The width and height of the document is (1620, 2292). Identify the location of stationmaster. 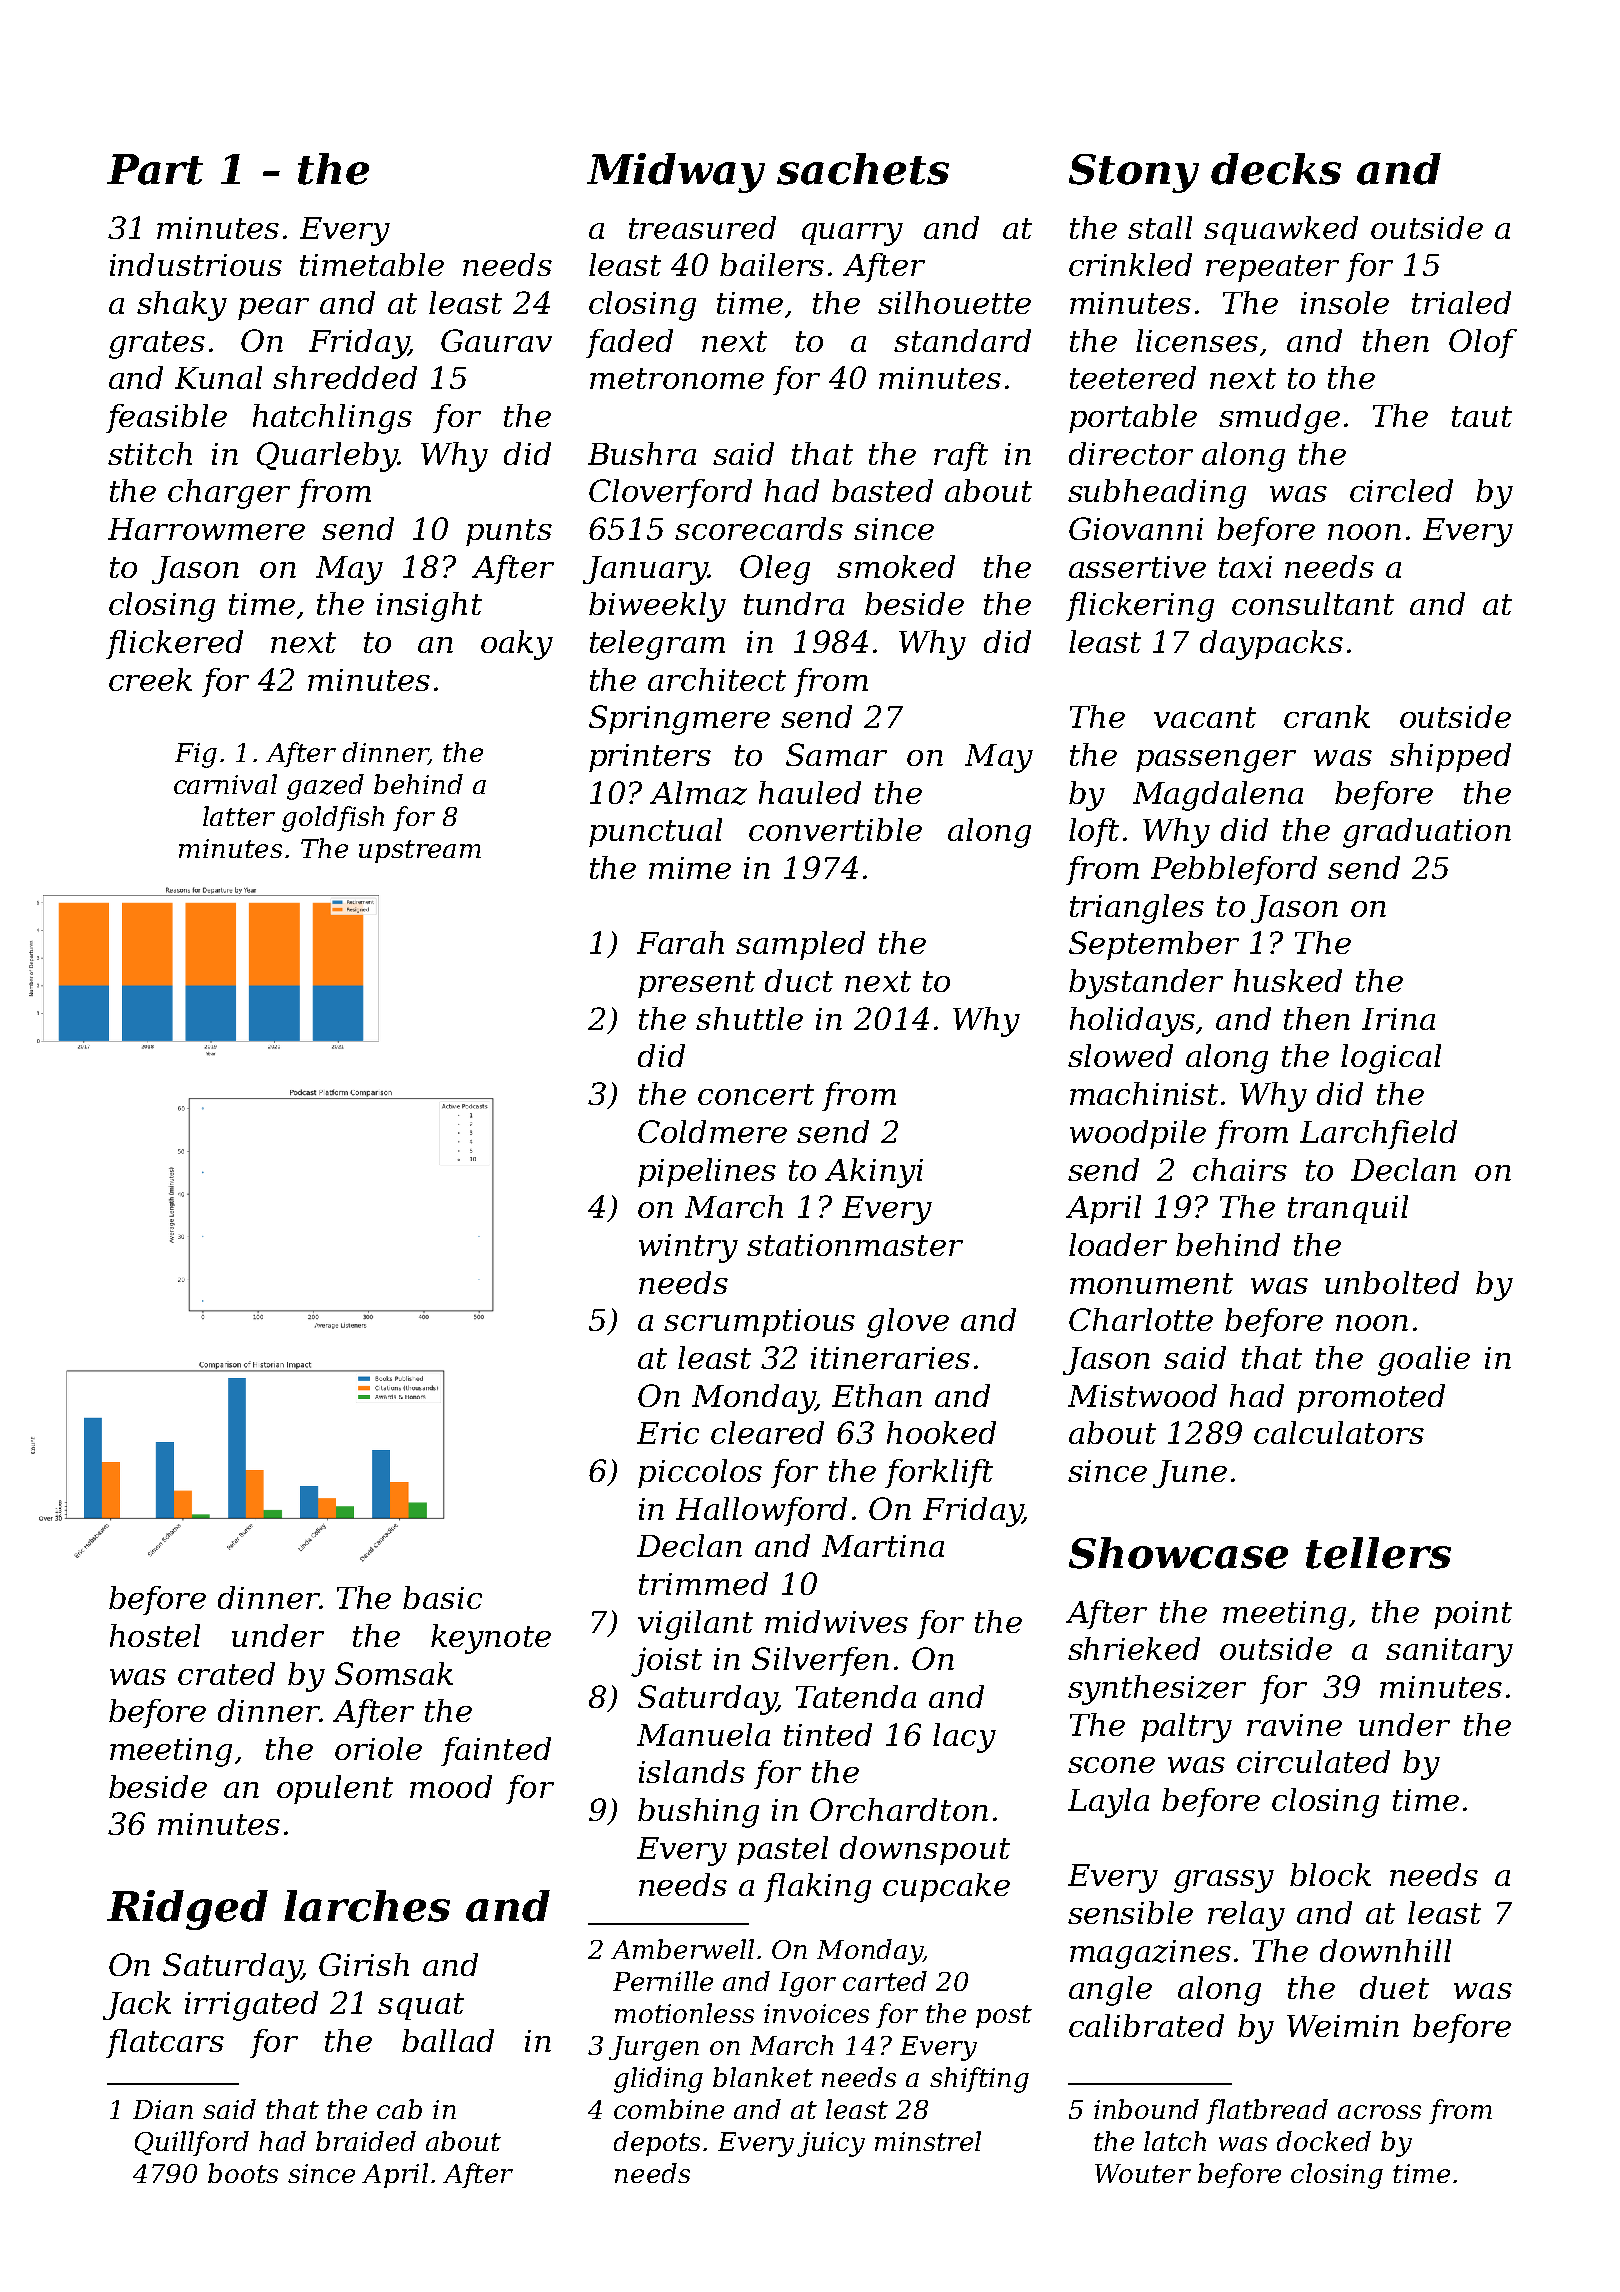
(855, 1245).
